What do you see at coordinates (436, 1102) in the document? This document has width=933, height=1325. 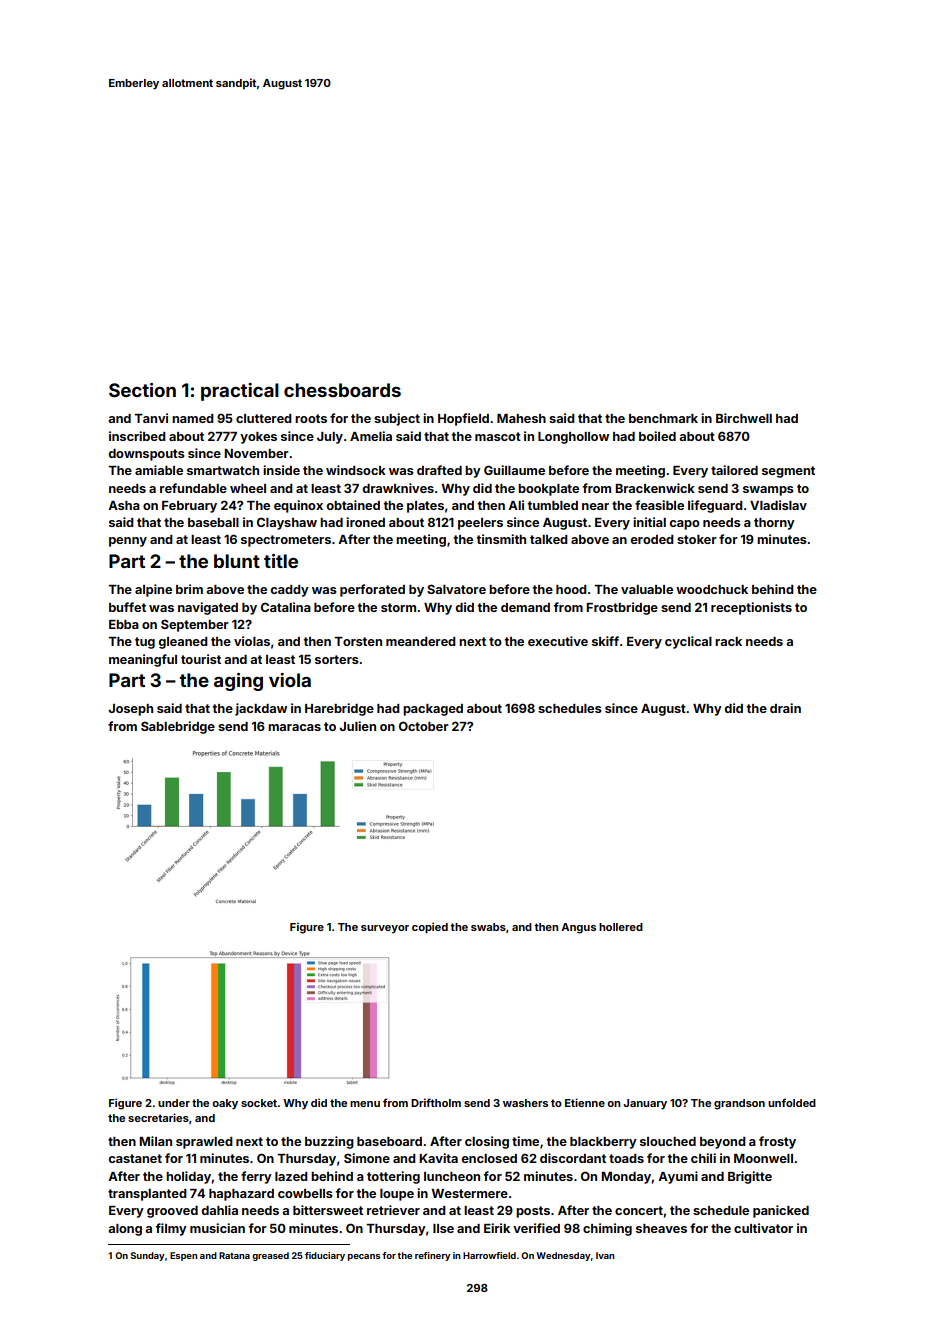 I see `Driftholm` at bounding box center [436, 1102].
